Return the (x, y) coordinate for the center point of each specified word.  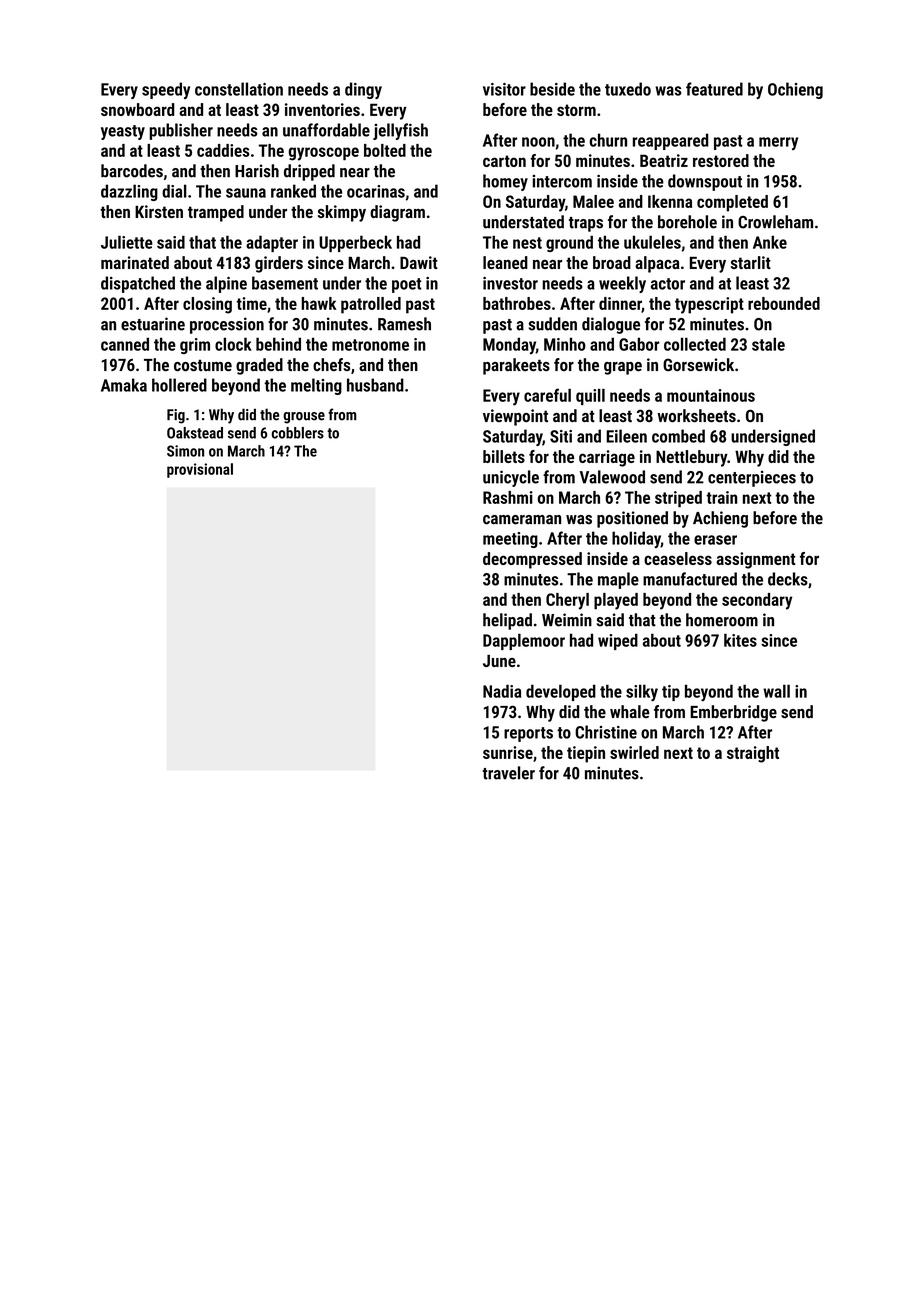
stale (768, 344)
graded (259, 366)
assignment (755, 560)
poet (407, 285)
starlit (751, 262)
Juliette (127, 242)
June (499, 661)
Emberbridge (733, 713)
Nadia (502, 691)
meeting (510, 540)
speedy (166, 90)
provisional (200, 470)
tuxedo (628, 89)
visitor (504, 89)
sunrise (508, 752)
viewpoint (515, 417)
